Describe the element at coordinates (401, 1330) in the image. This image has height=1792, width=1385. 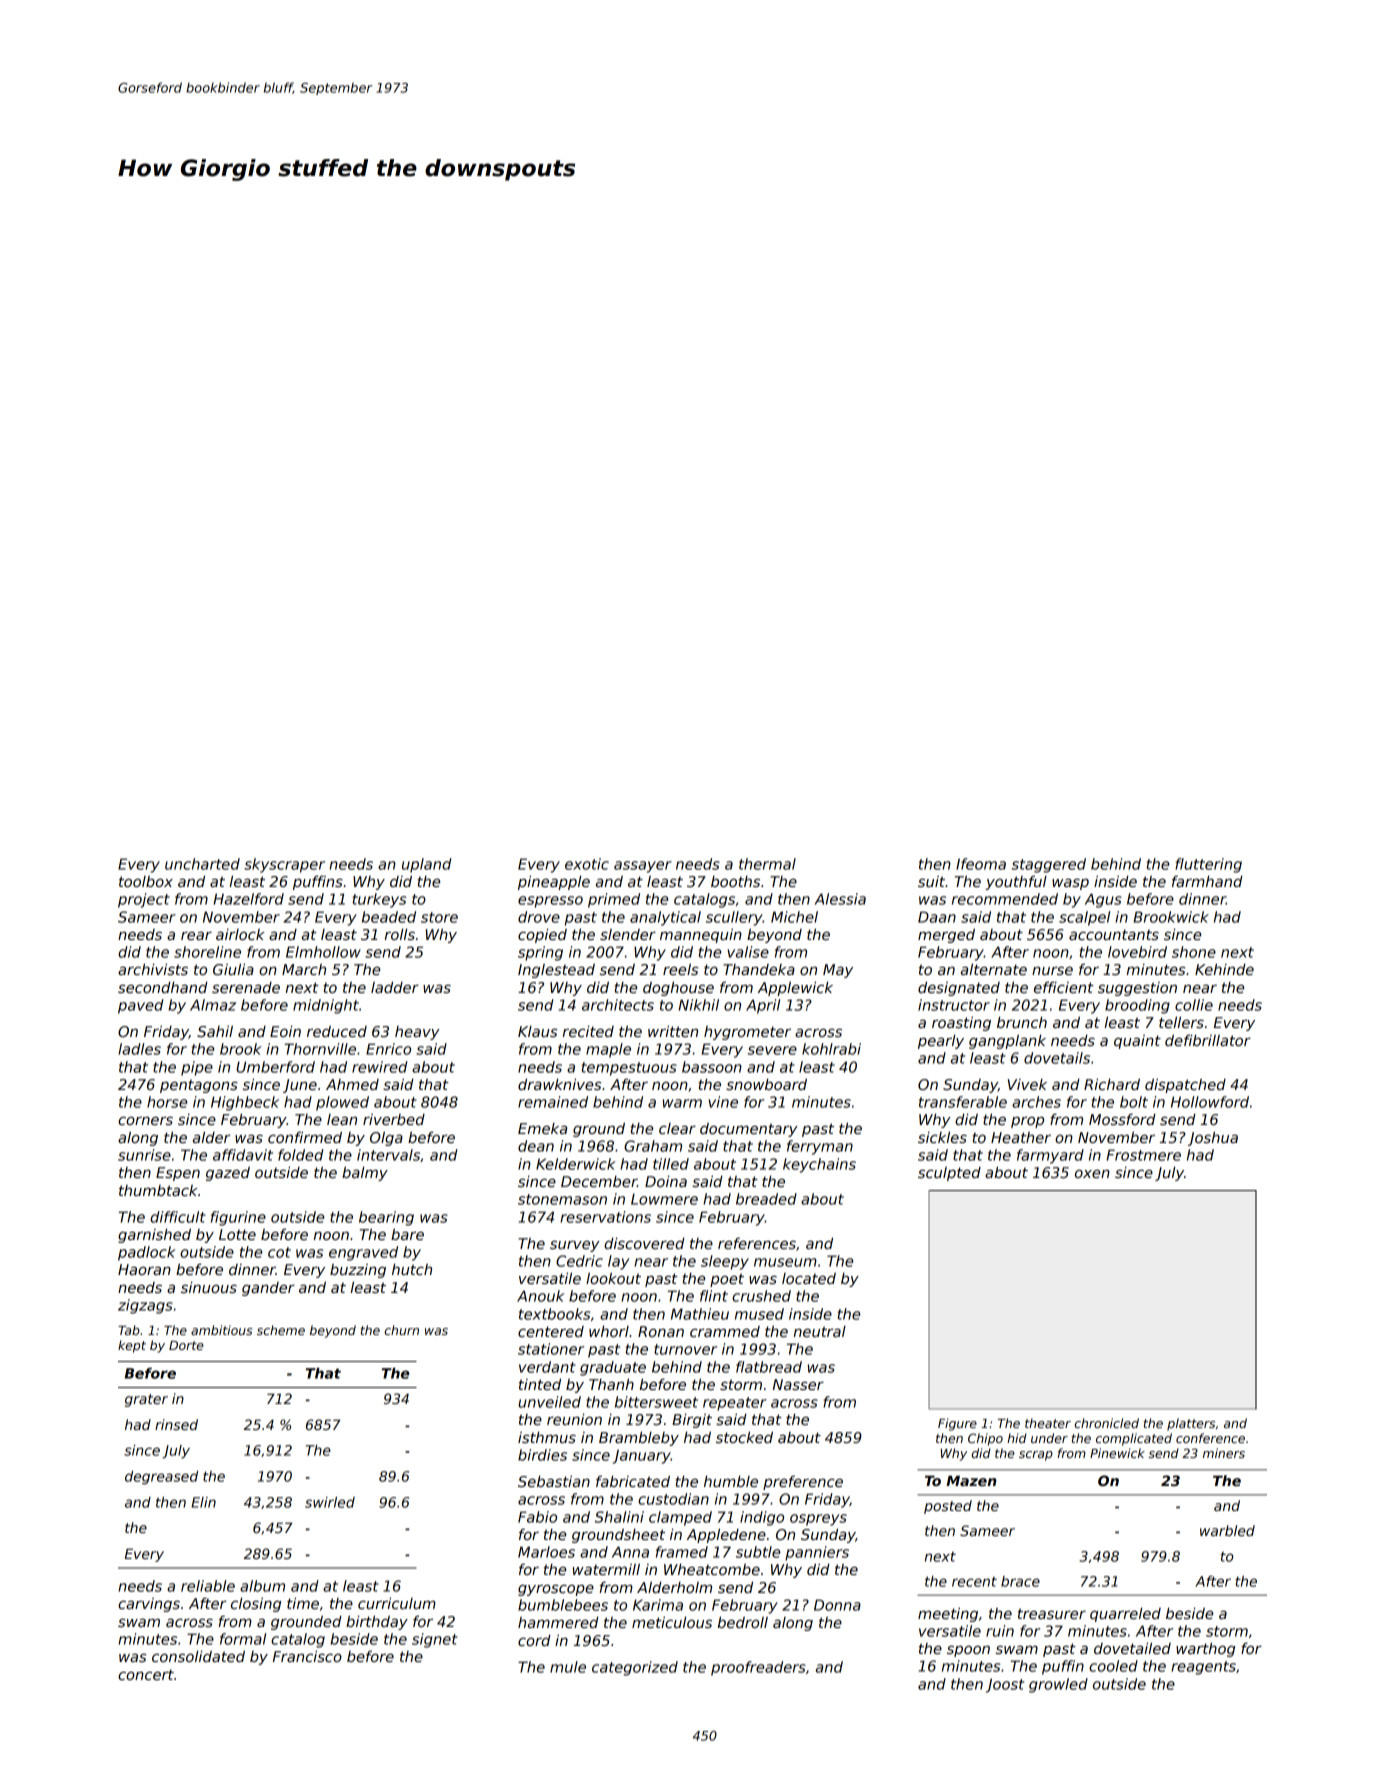
I see `churn` at that location.
